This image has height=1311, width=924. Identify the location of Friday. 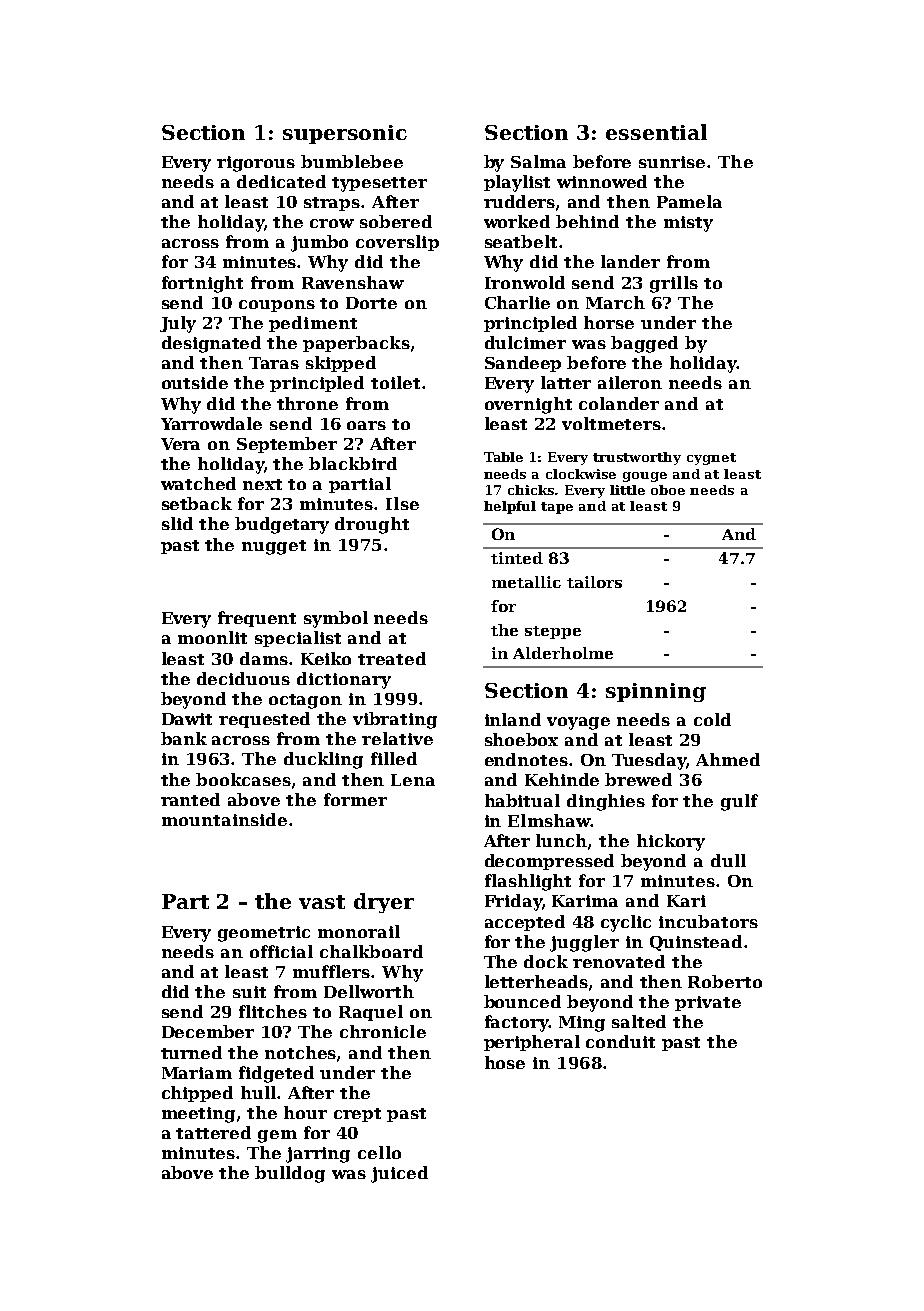
(513, 902).
